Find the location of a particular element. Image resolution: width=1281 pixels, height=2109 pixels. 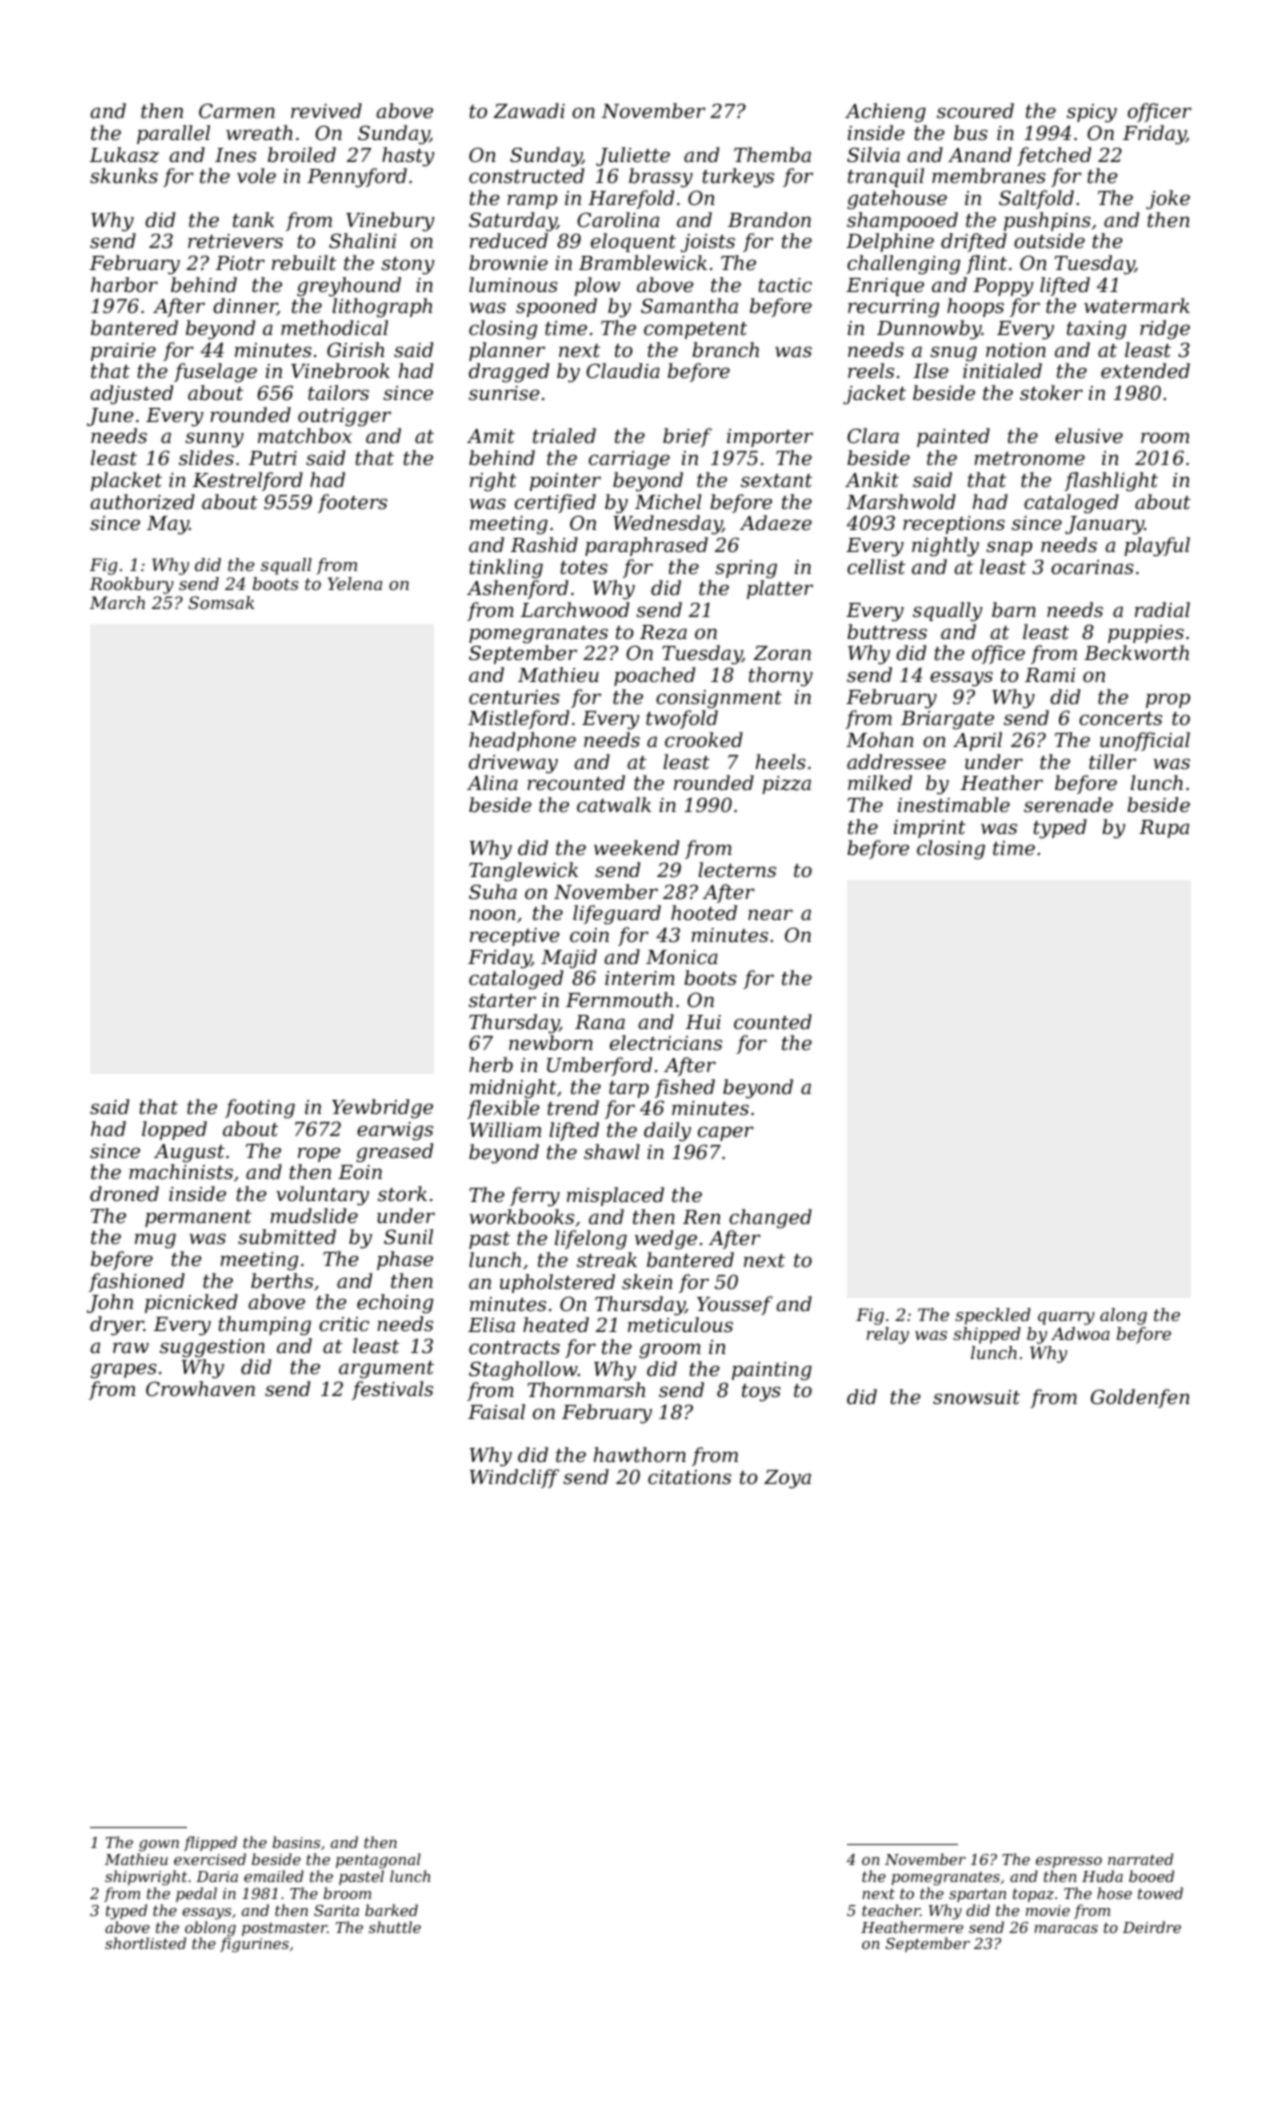

crooked is located at coordinates (704, 739).
